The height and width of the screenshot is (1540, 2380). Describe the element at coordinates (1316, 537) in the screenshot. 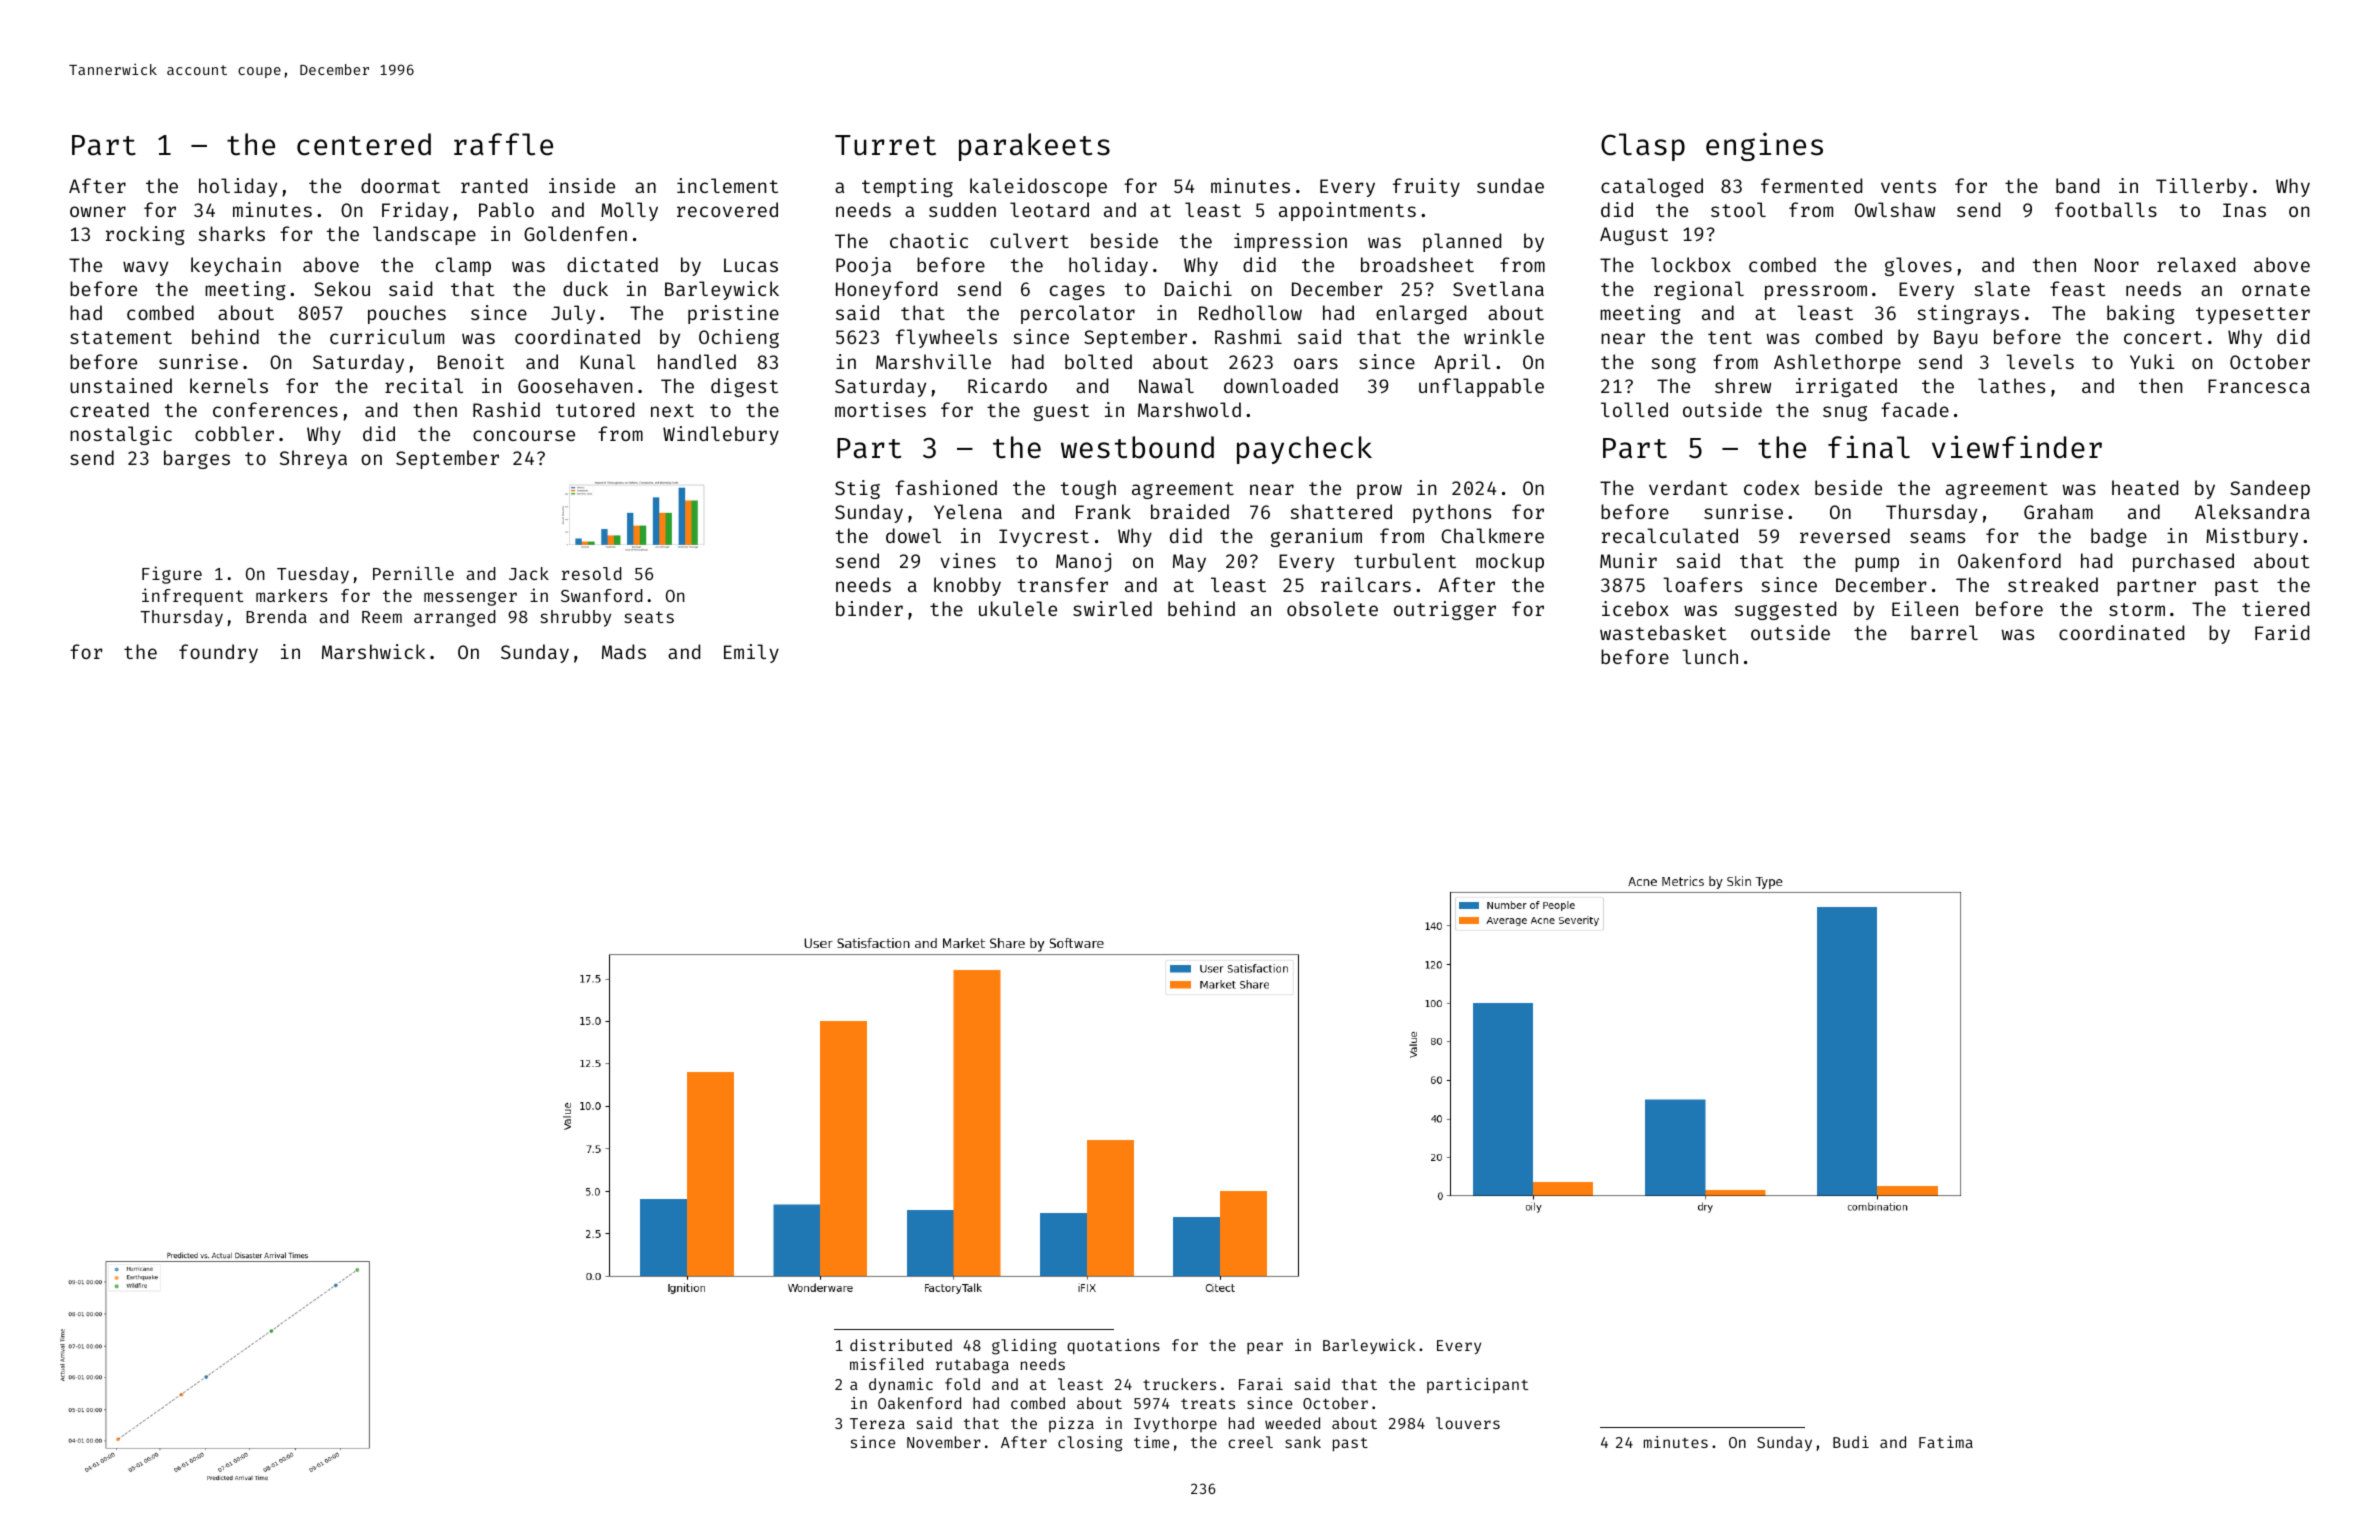

I see `geranium` at that location.
